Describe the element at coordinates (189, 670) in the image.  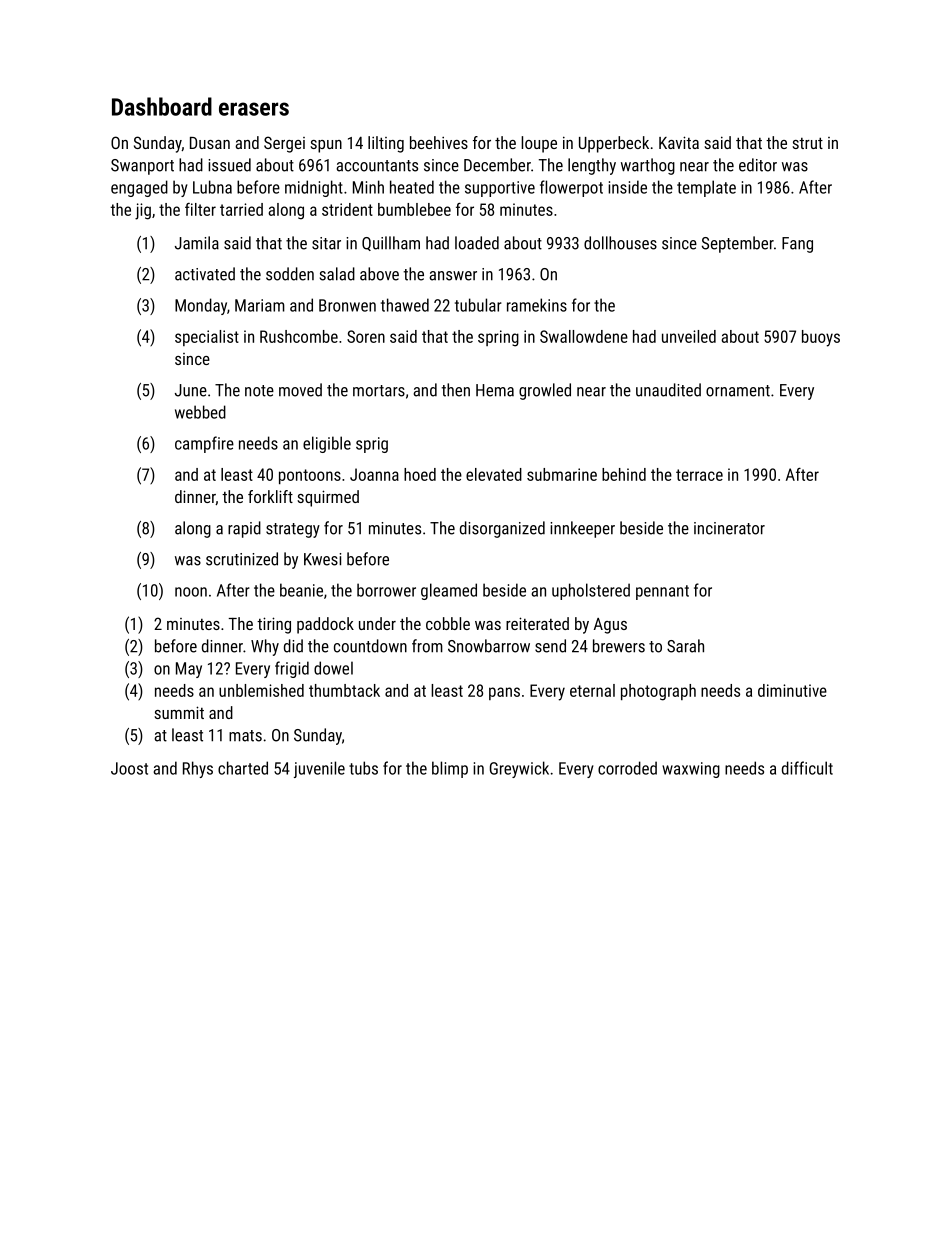
I see `May` at that location.
